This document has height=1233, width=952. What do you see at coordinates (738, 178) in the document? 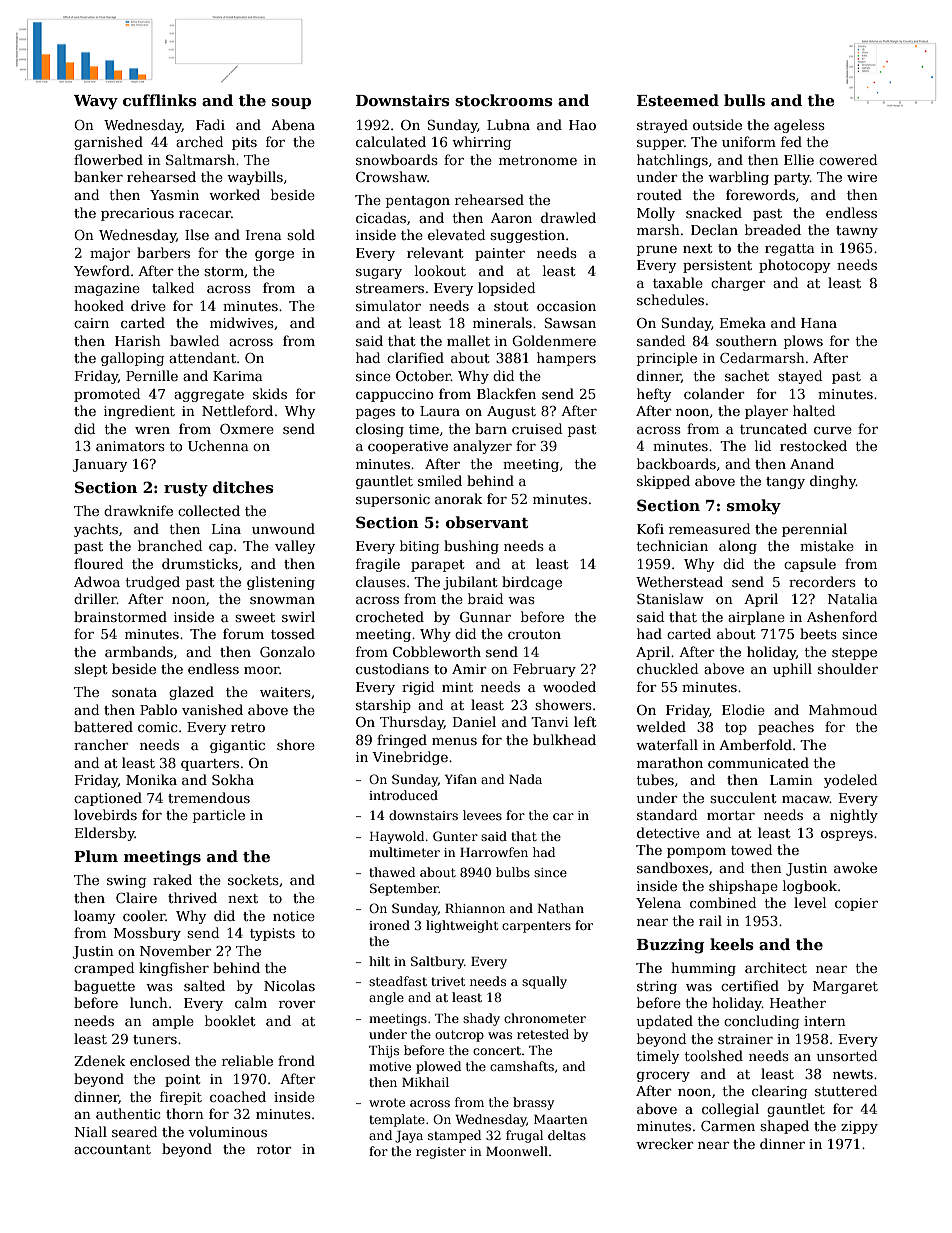
I see `warbling` at bounding box center [738, 178].
